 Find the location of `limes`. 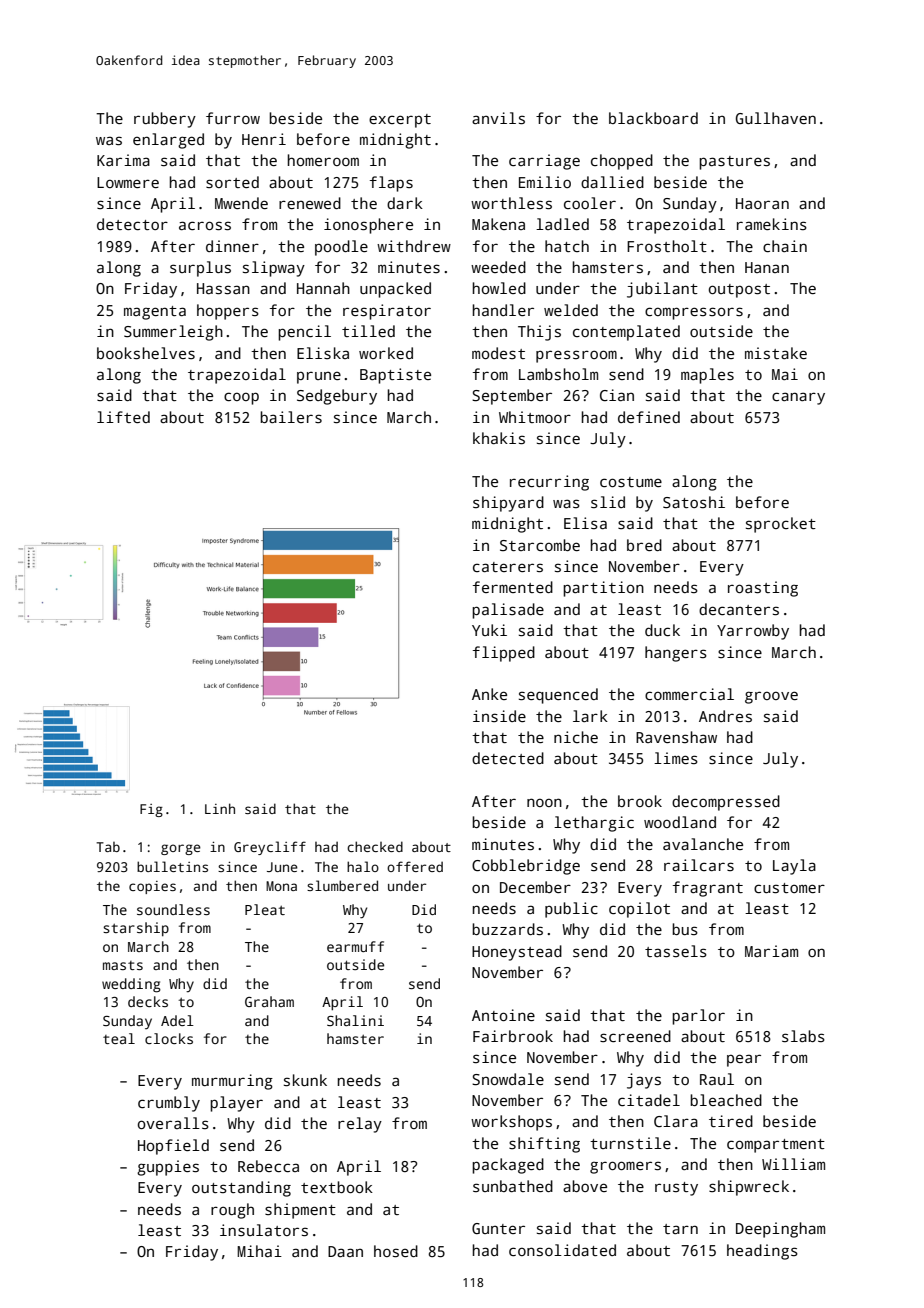

limes is located at coordinates (676, 758).
